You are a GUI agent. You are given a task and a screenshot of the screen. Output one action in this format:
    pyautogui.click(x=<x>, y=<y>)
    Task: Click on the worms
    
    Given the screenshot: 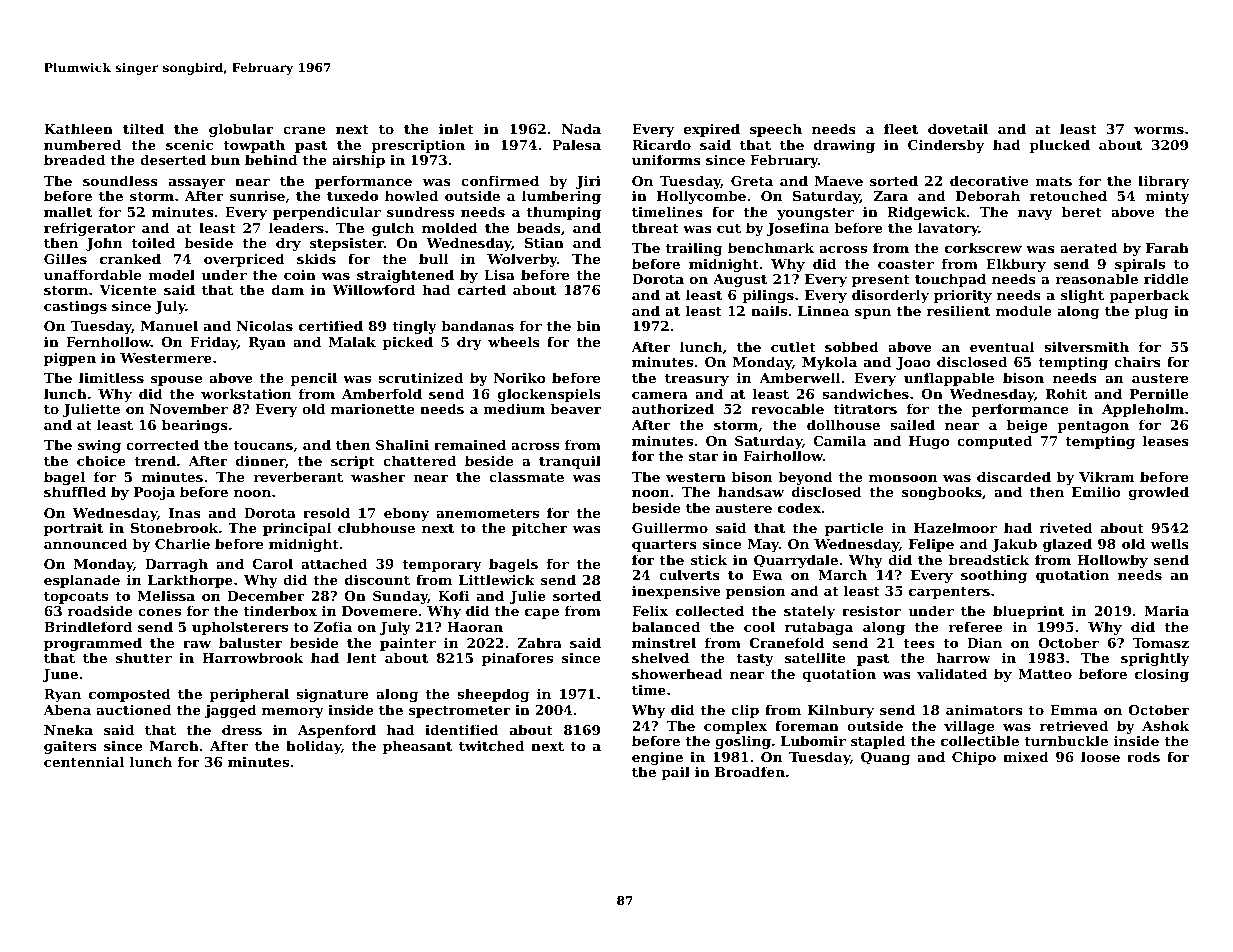 What is the action you would take?
    pyautogui.click(x=1159, y=130)
